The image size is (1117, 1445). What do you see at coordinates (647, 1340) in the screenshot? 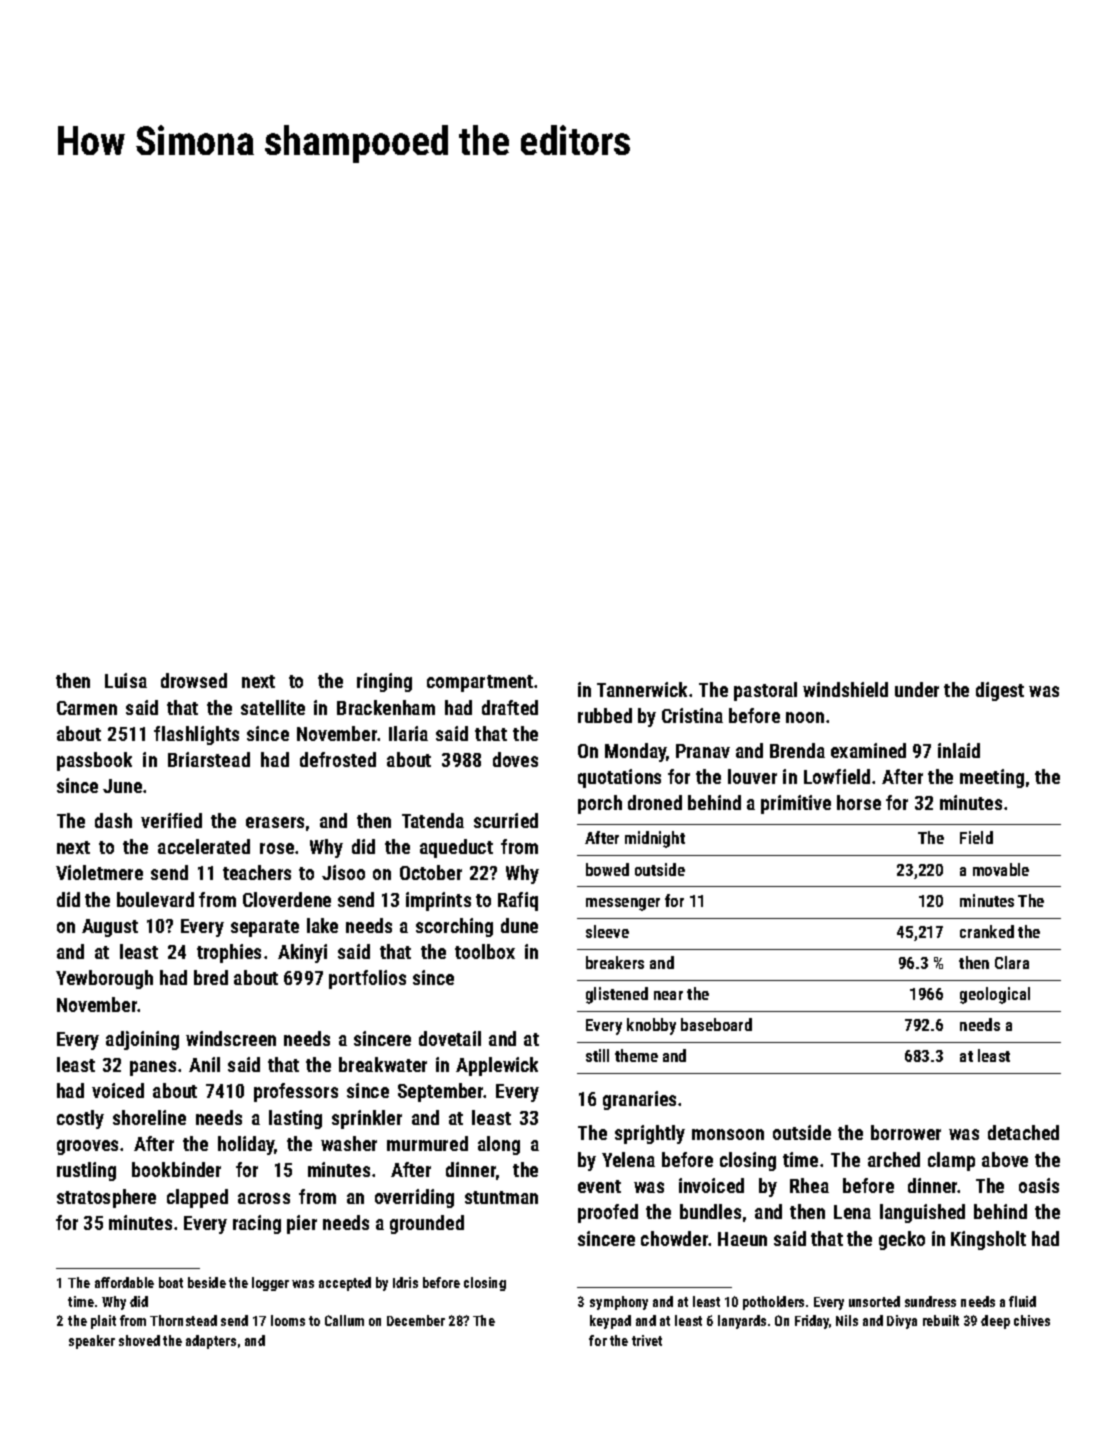
I see `trivet` at bounding box center [647, 1340].
